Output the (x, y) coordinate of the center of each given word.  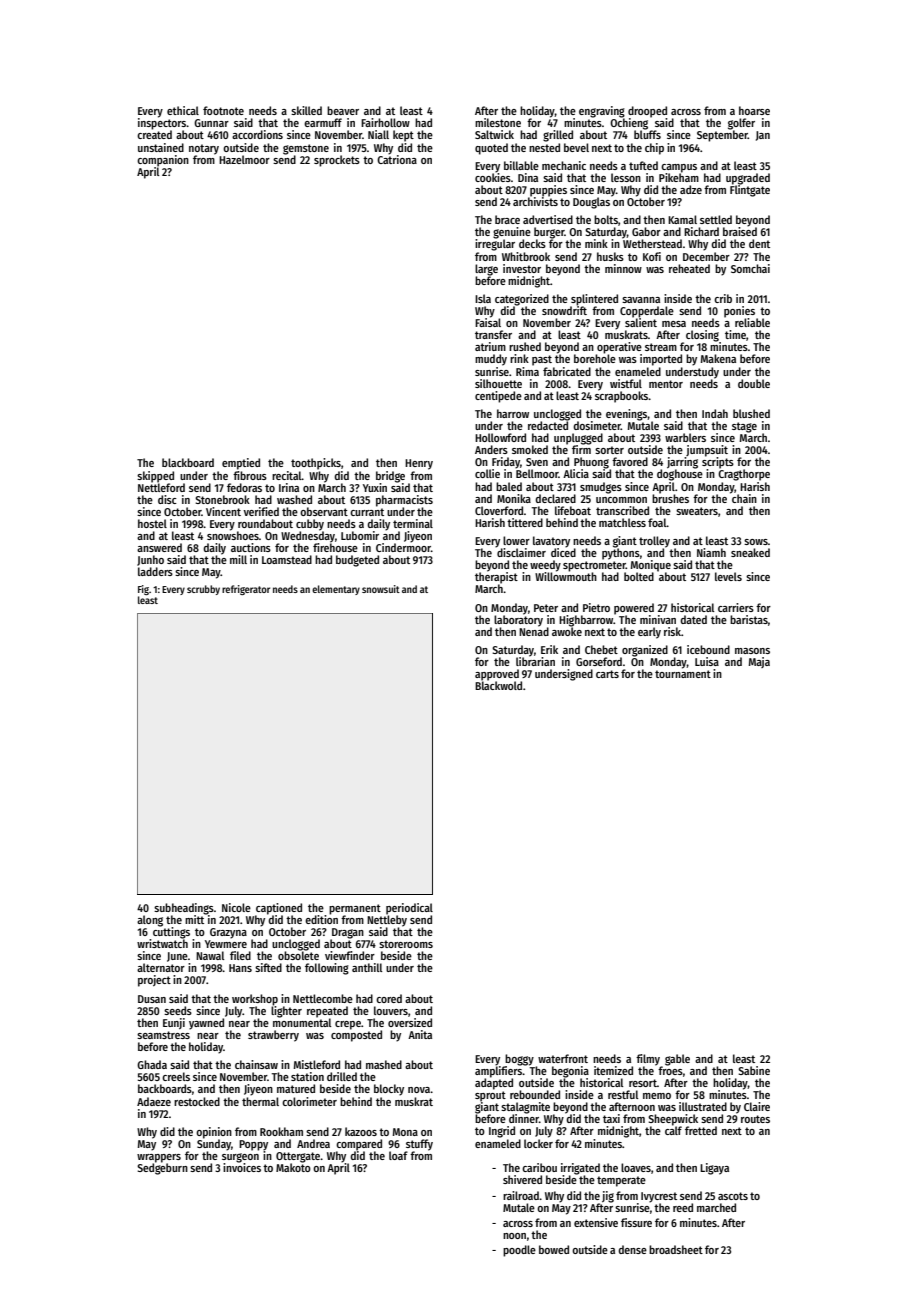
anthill (367, 967)
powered (634, 608)
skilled (306, 110)
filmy (648, 1060)
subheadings (184, 909)
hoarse (754, 110)
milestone (498, 122)
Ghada (152, 1064)
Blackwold (498, 685)
